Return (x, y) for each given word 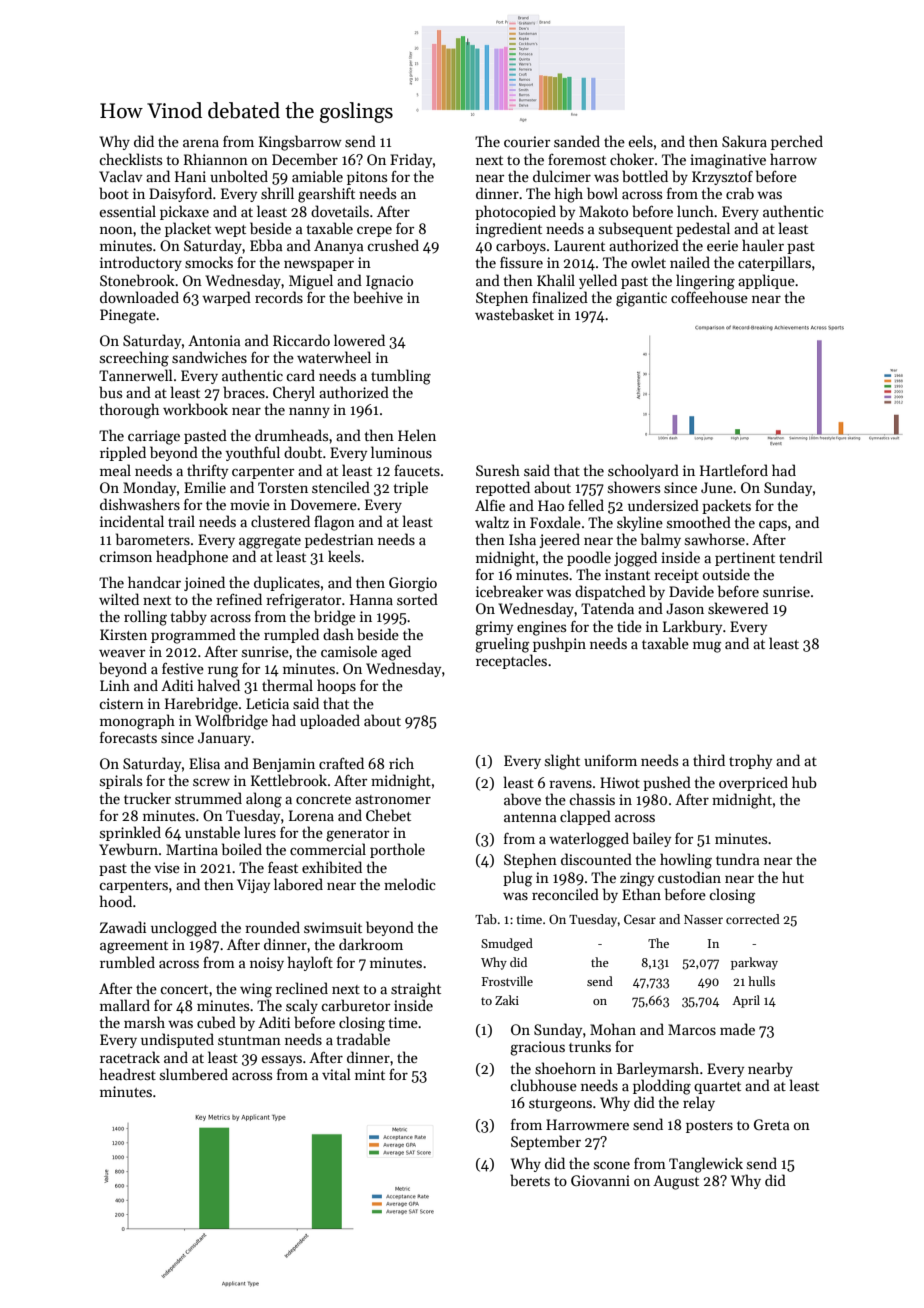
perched (797, 142)
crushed (393, 245)
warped (226, 298)
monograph (137, 722)
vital (336, 1074)
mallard (125, 1005)
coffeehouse (709, 297)
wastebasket (514, 314)
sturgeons (560, 1105)
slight (562, 762)
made (737, 1029)
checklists (130, 159)
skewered (738, 608)
